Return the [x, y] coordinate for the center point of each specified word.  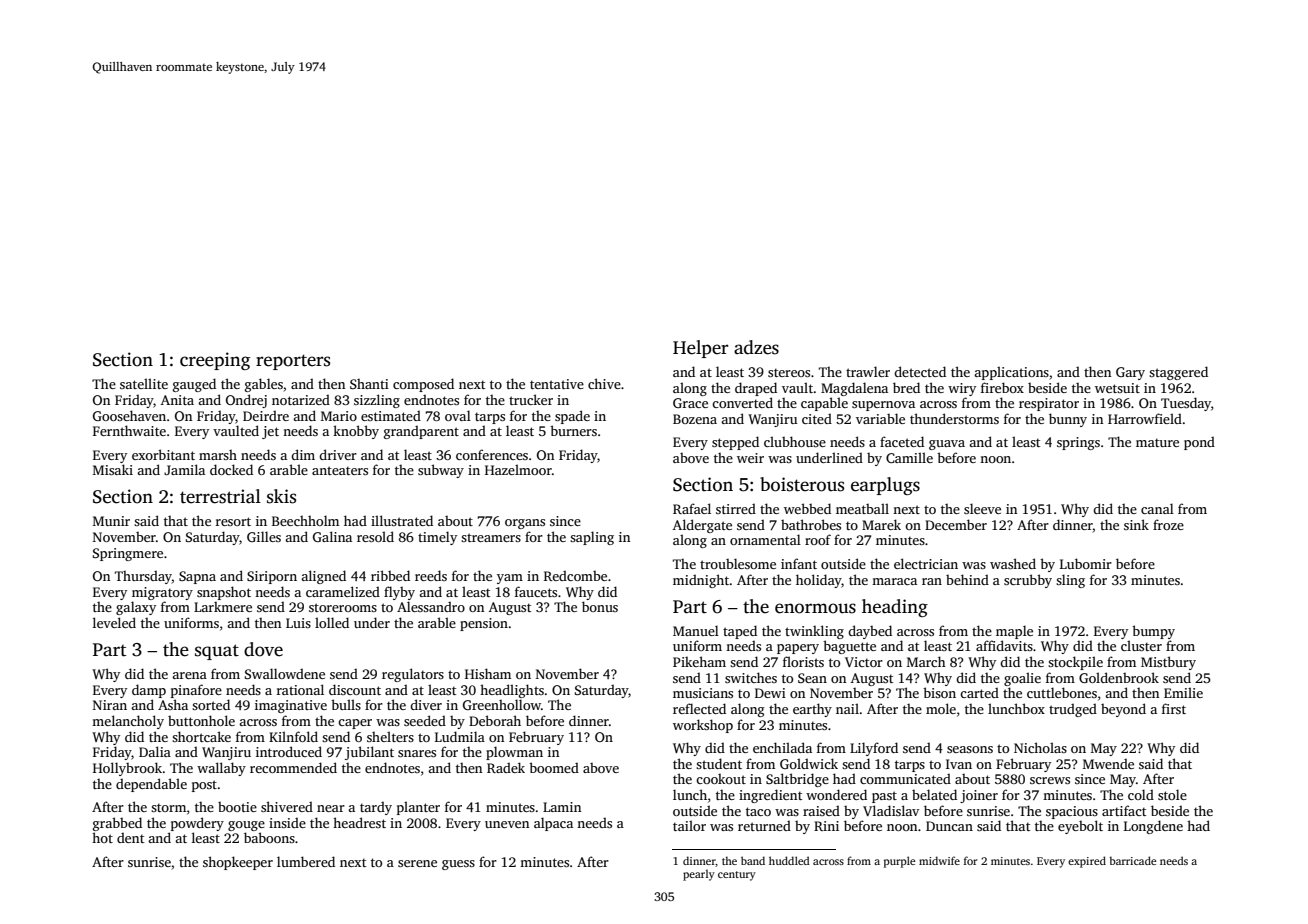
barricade [1133, 860]
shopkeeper [238, 863]
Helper [700, 349]
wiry [962, 389]
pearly [699, 875]
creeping [215, 361]
